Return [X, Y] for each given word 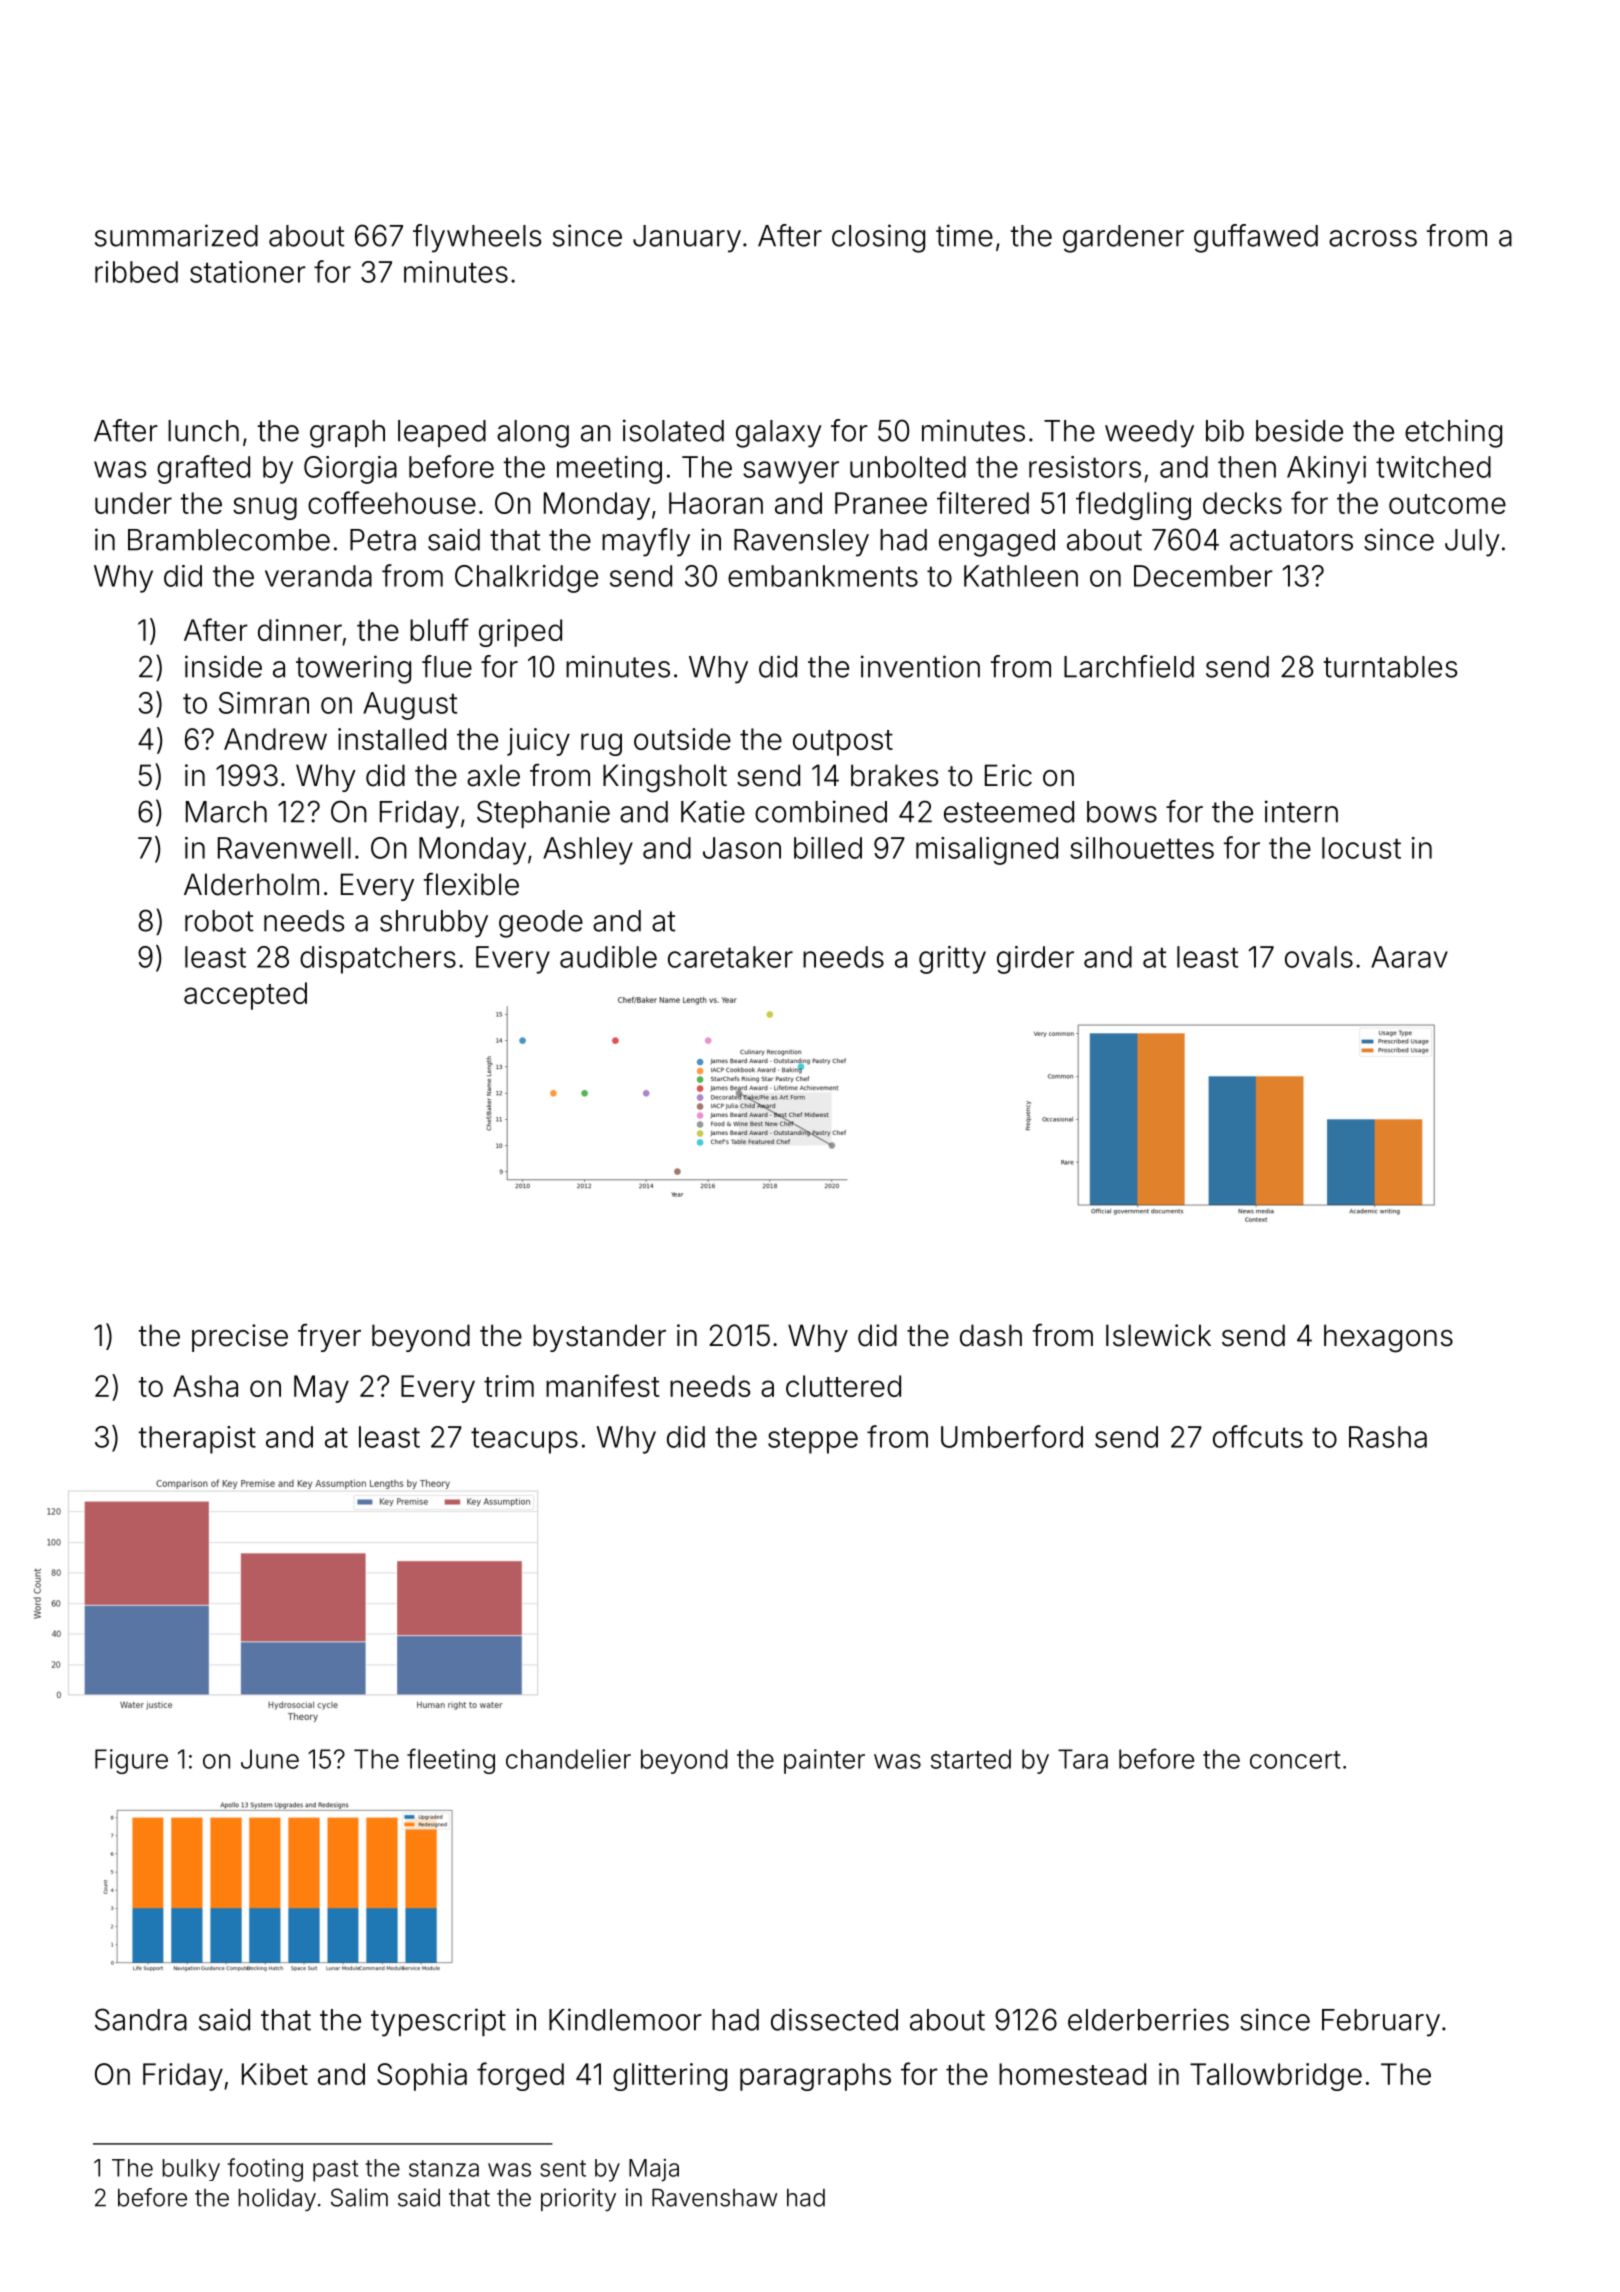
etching [1453, 433]
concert [1295, 1760]
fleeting [451, 1761]
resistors [1085, 467]
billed [828, 848]
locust [1361, 848]
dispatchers [378, 960]
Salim [359, 2197]
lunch [203, 431]
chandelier [568, 1759]
